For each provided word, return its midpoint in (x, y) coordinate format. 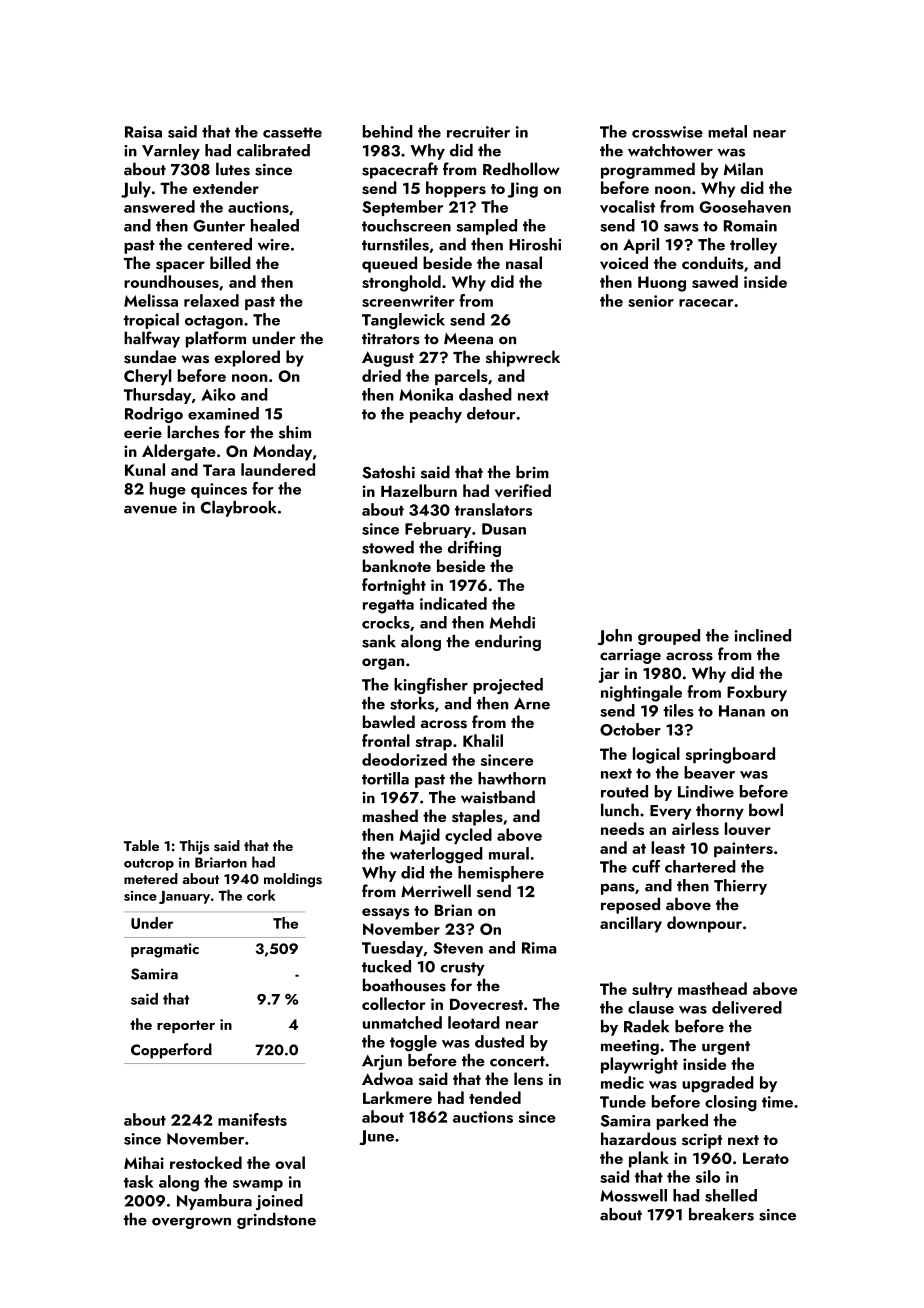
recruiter (478, 132)
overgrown (191, 1223)
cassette (292, 132)
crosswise (667, 132)
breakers (721, 1214)
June (376, 1137)
